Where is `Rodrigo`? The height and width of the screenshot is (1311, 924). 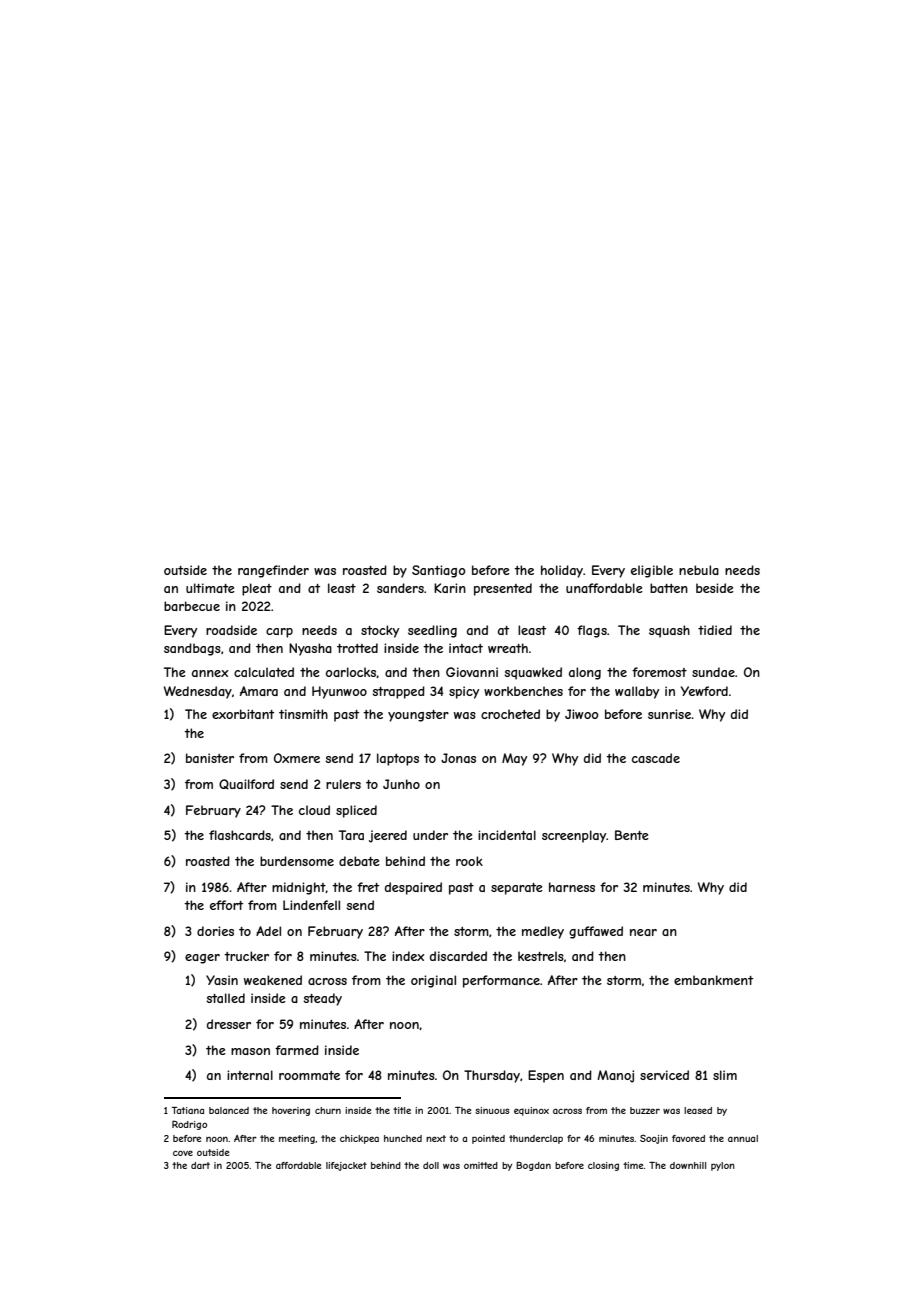 Rodrigo is located at coordinates (189, 1125).
